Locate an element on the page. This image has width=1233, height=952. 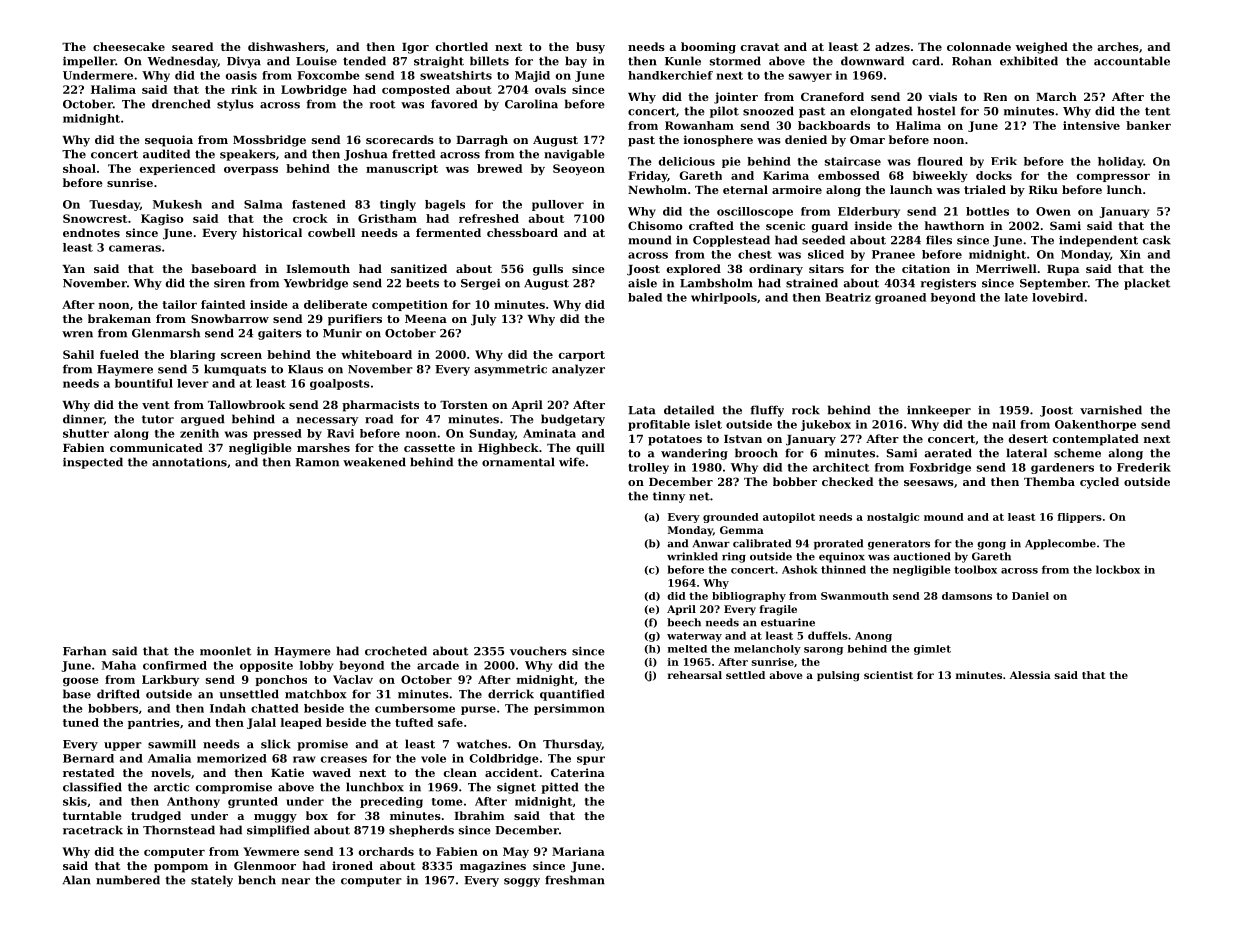
impeller is located at coordinates (89, 62).
